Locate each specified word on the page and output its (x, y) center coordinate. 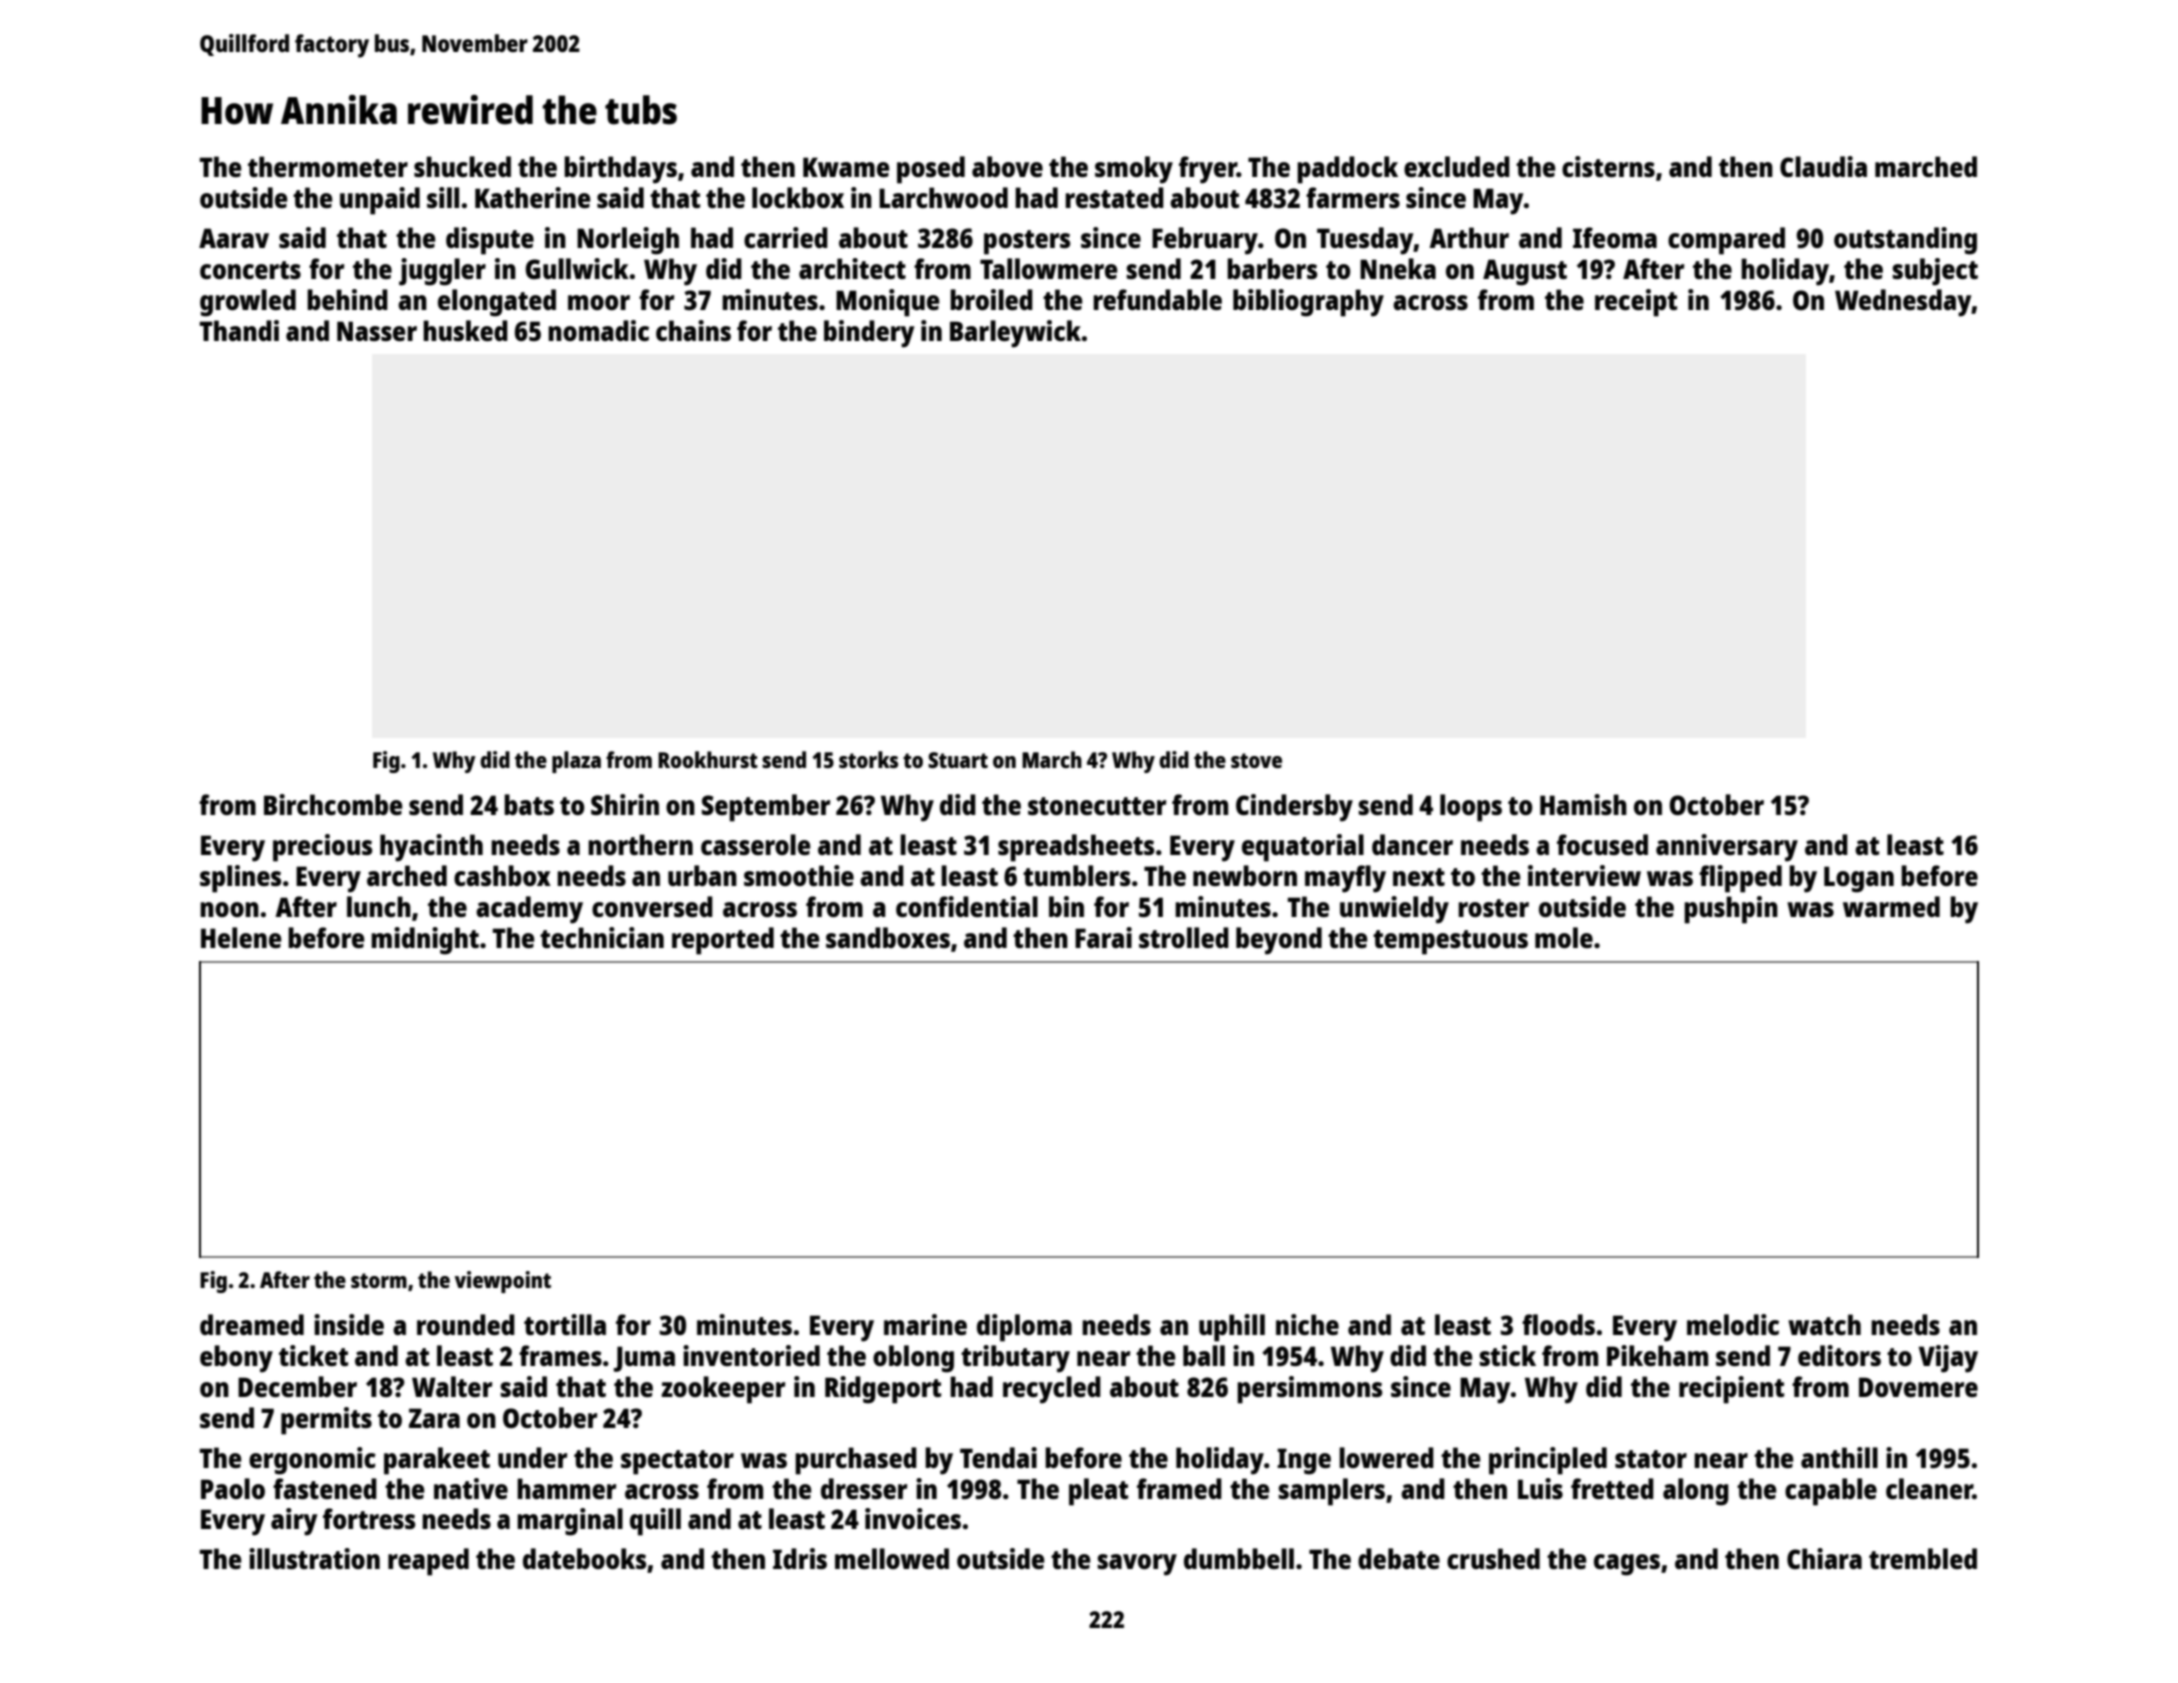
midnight (425, 941)
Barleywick (1015, 334)
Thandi (239, 330)
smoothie (799, 875)
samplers (1331, 1492)
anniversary (1727, 848)
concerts (250, 270)
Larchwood (943, 197)
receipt (1636, 303)
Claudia (1823, 166)
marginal (570, 1522)
